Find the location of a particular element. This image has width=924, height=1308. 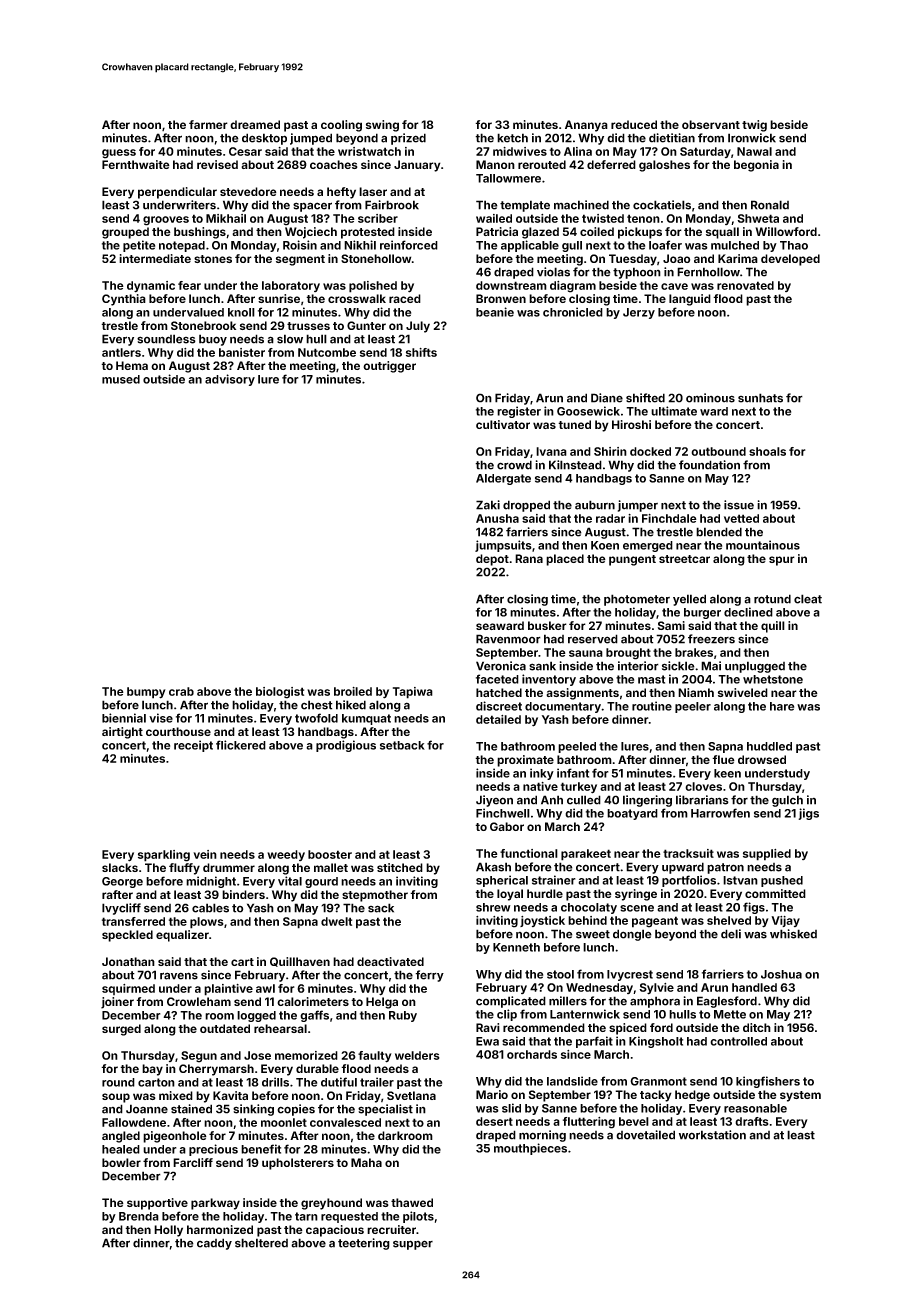

dreamed is located at coordinates (255, 124).
